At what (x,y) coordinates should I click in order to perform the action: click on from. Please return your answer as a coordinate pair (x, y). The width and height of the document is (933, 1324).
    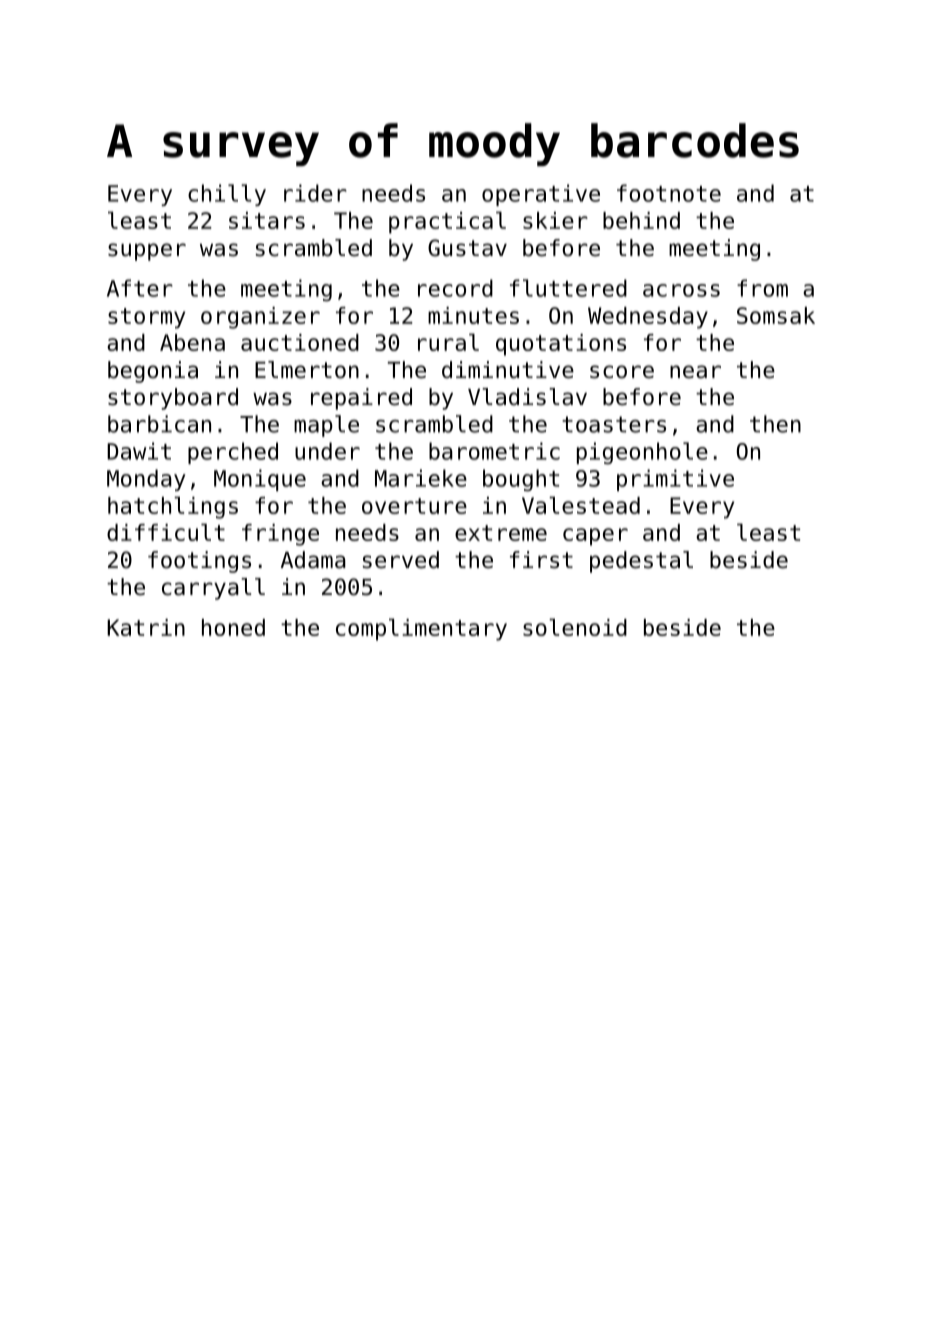
    Looking at the image, I should click on (762, 288).
